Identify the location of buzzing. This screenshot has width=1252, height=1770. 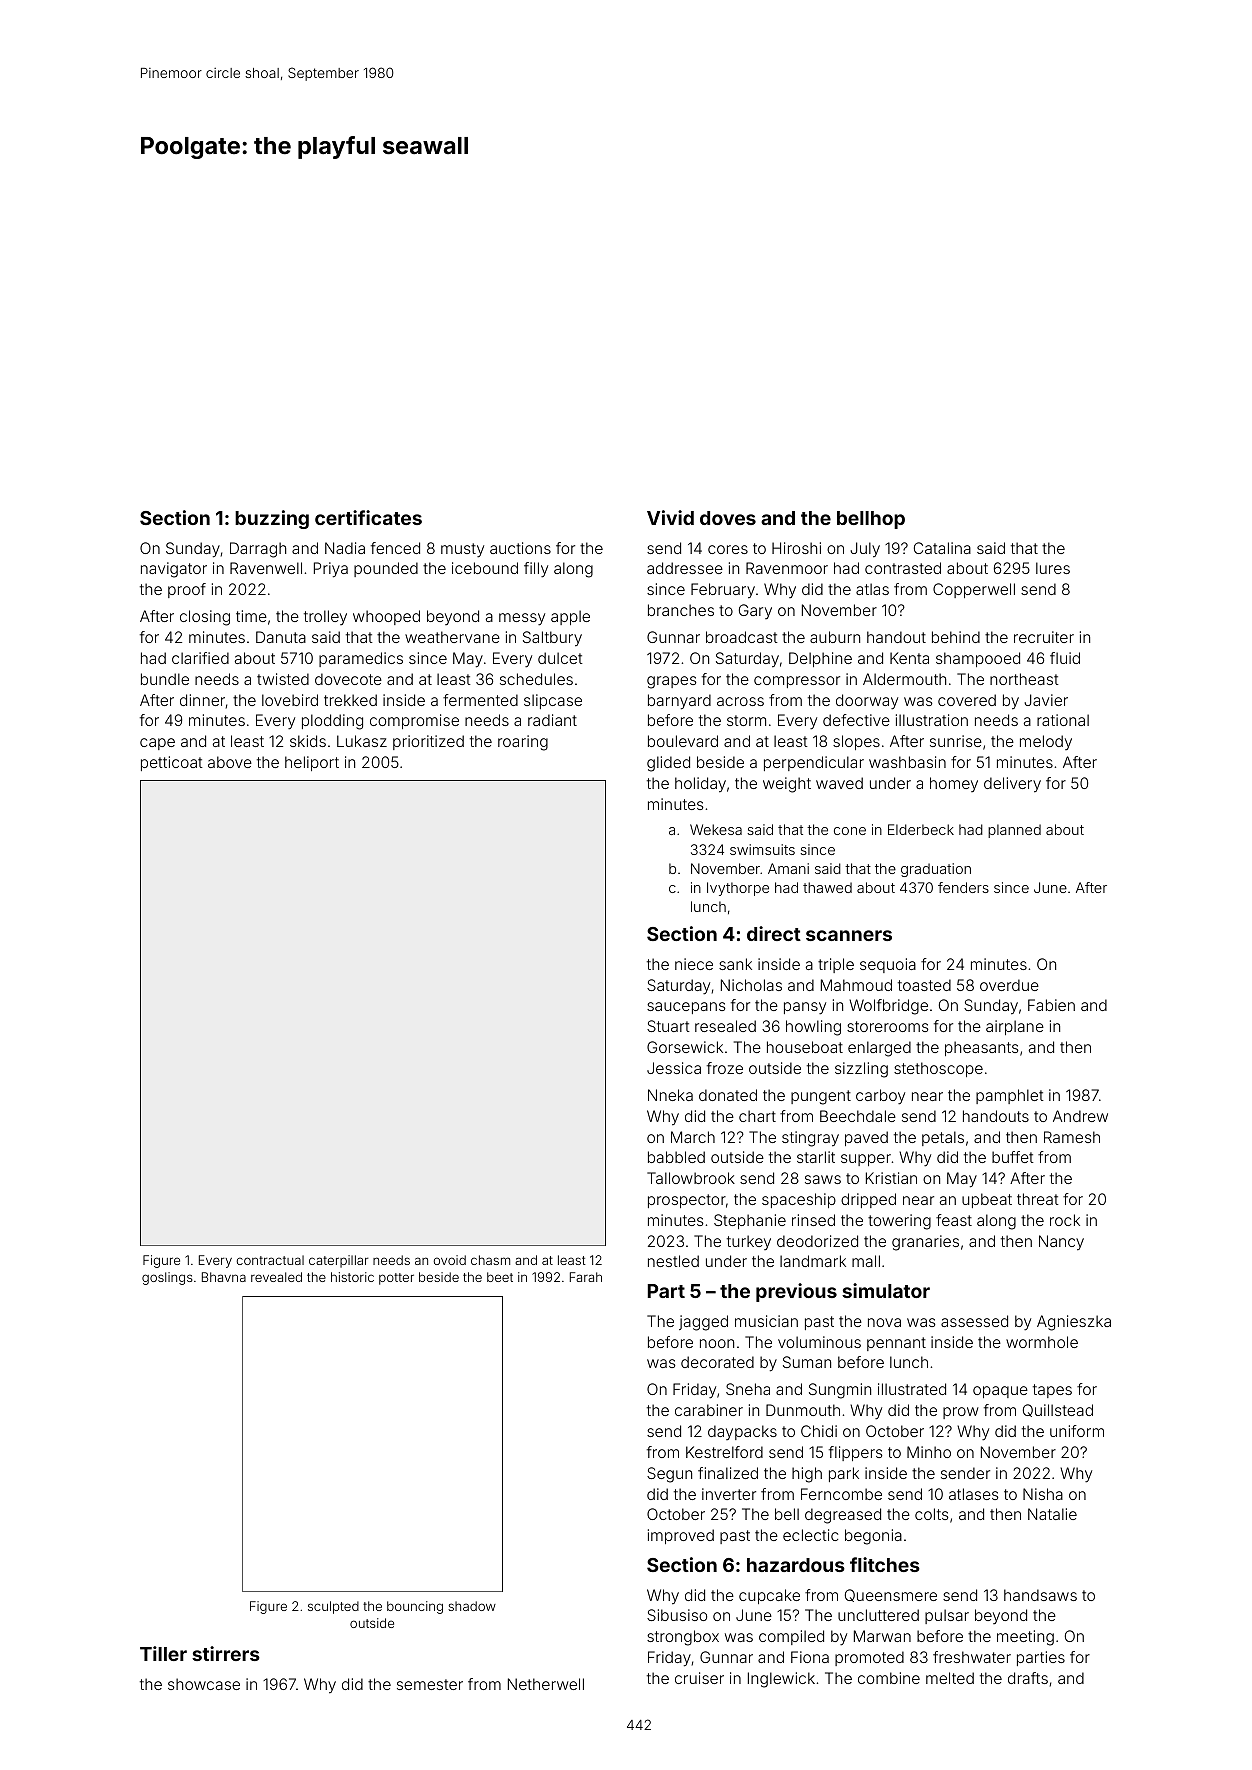
(272, 519).
